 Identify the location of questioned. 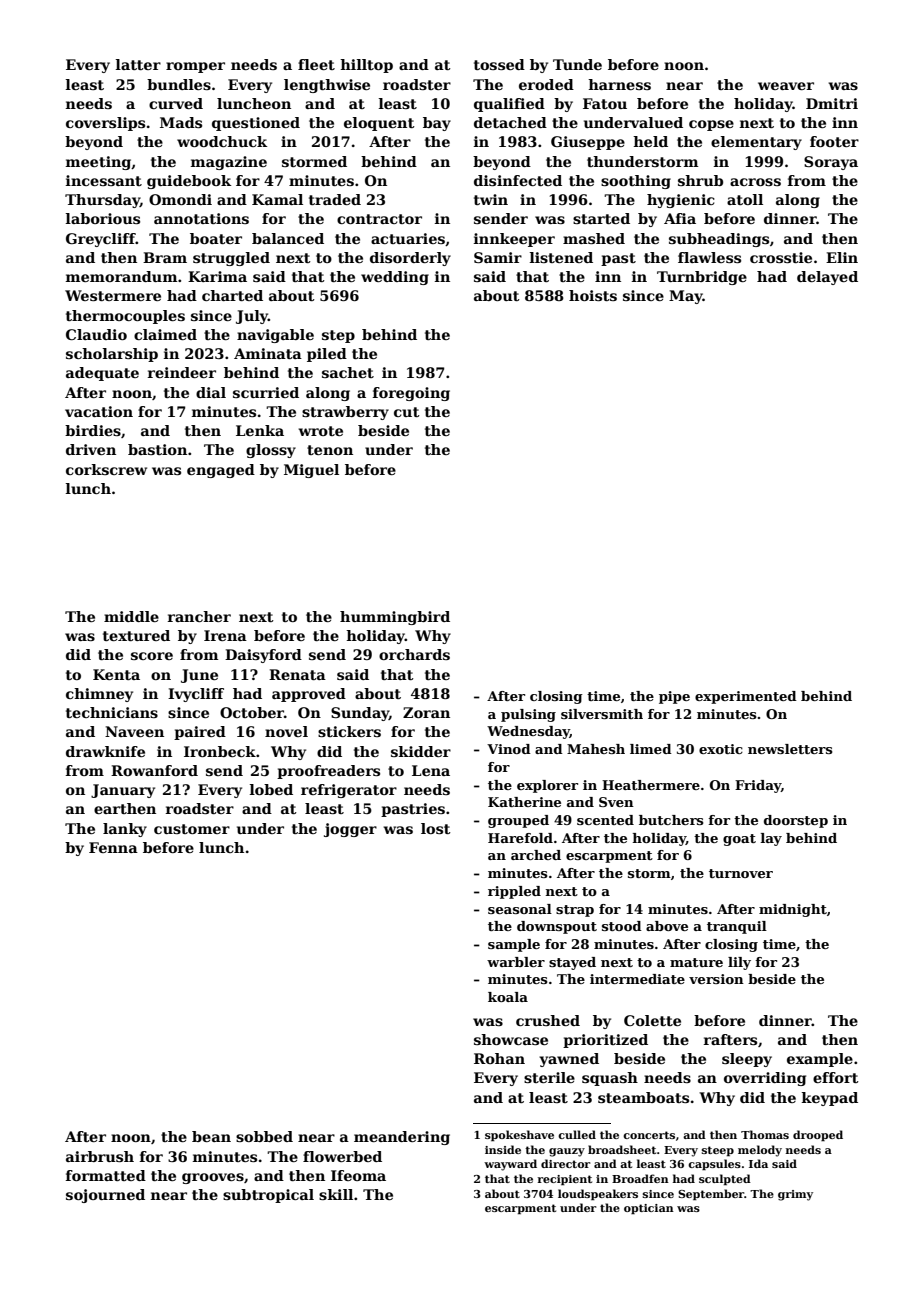
(256, 124).
